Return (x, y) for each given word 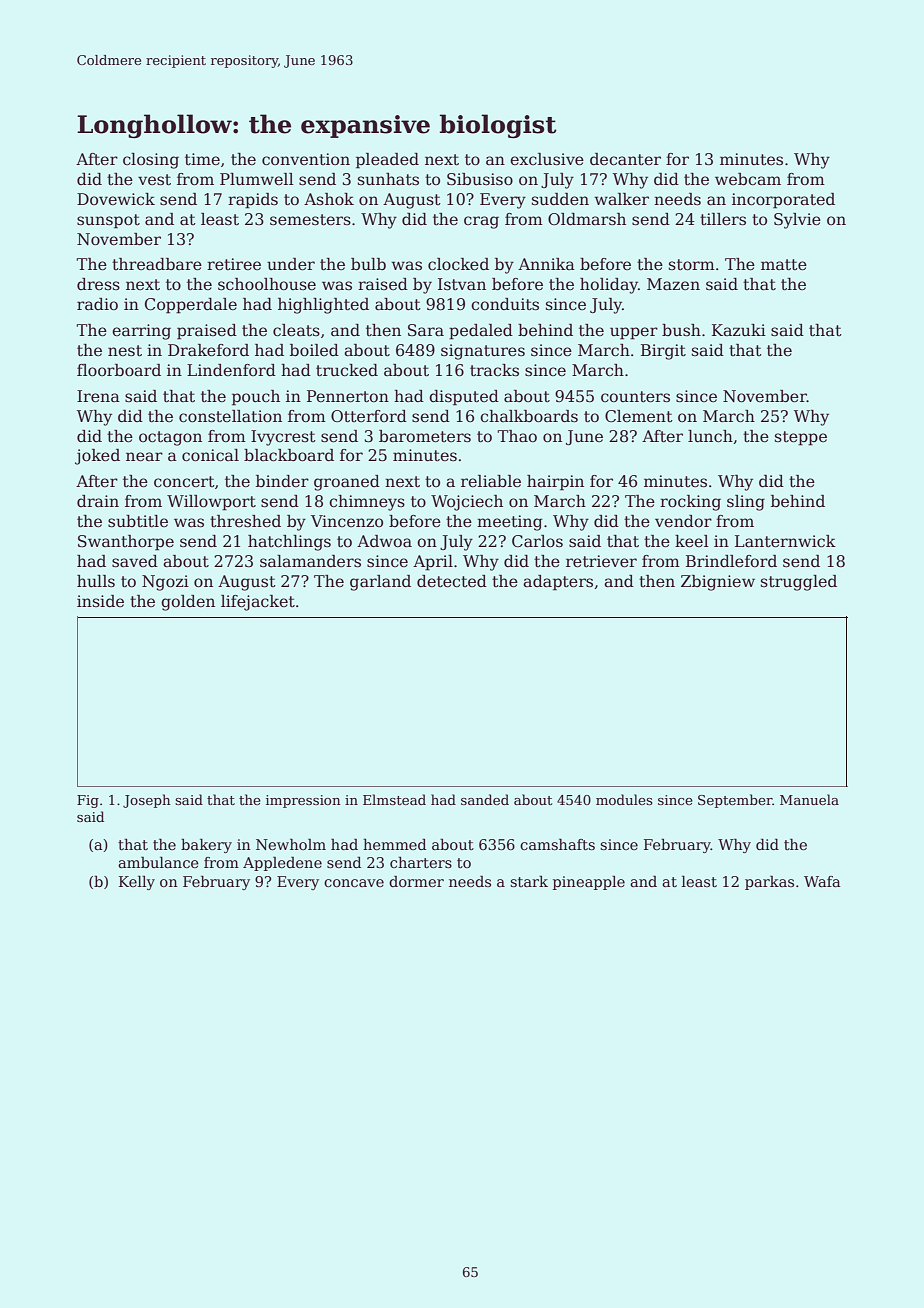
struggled (799, 583)
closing (151, 161)
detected (452, 581)
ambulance (158, 862)
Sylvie (797, 221)
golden (188, 603)
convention (306, 159)
